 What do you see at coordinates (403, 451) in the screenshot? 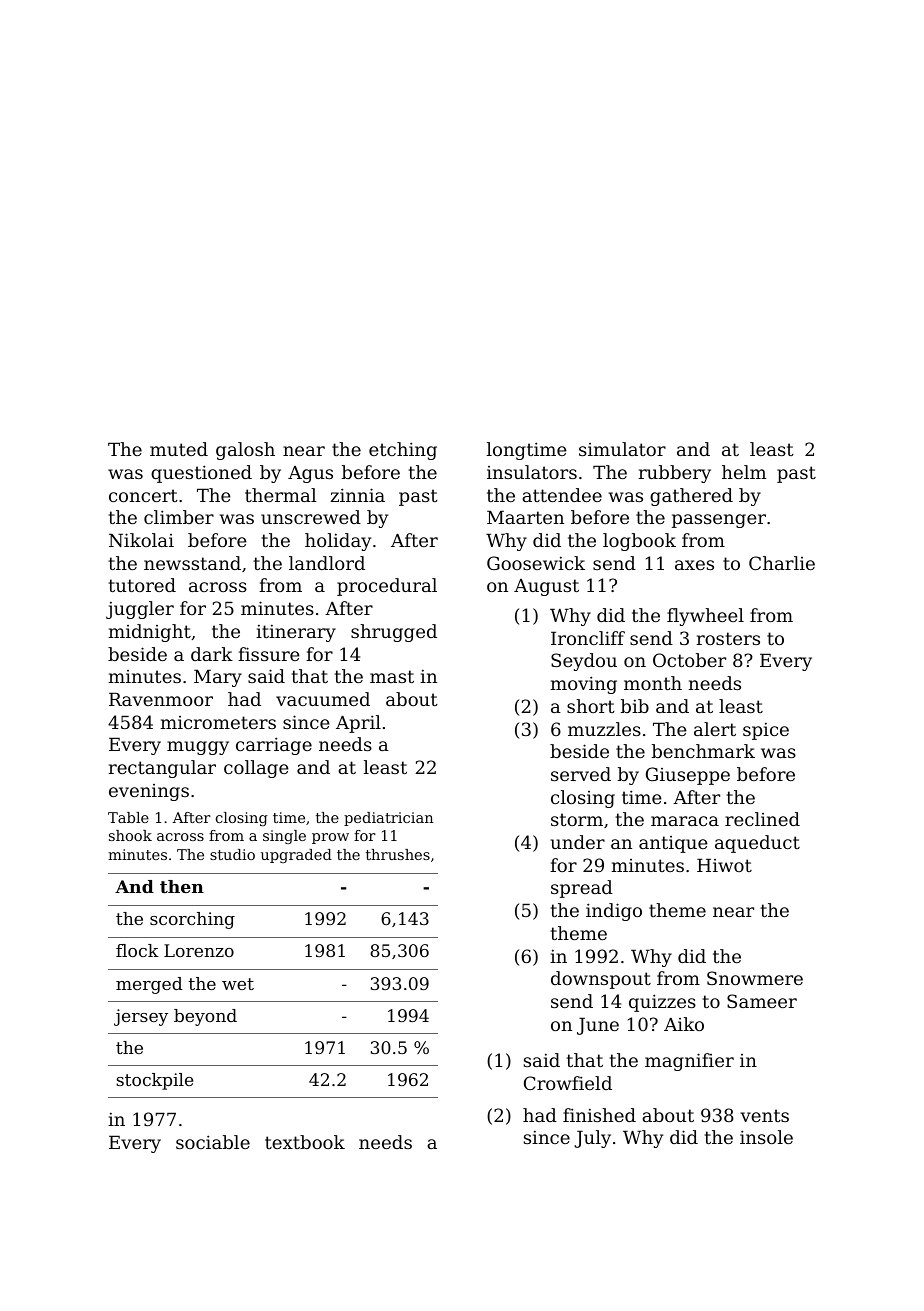
I see `etching` at bounding box center [403, 451].
